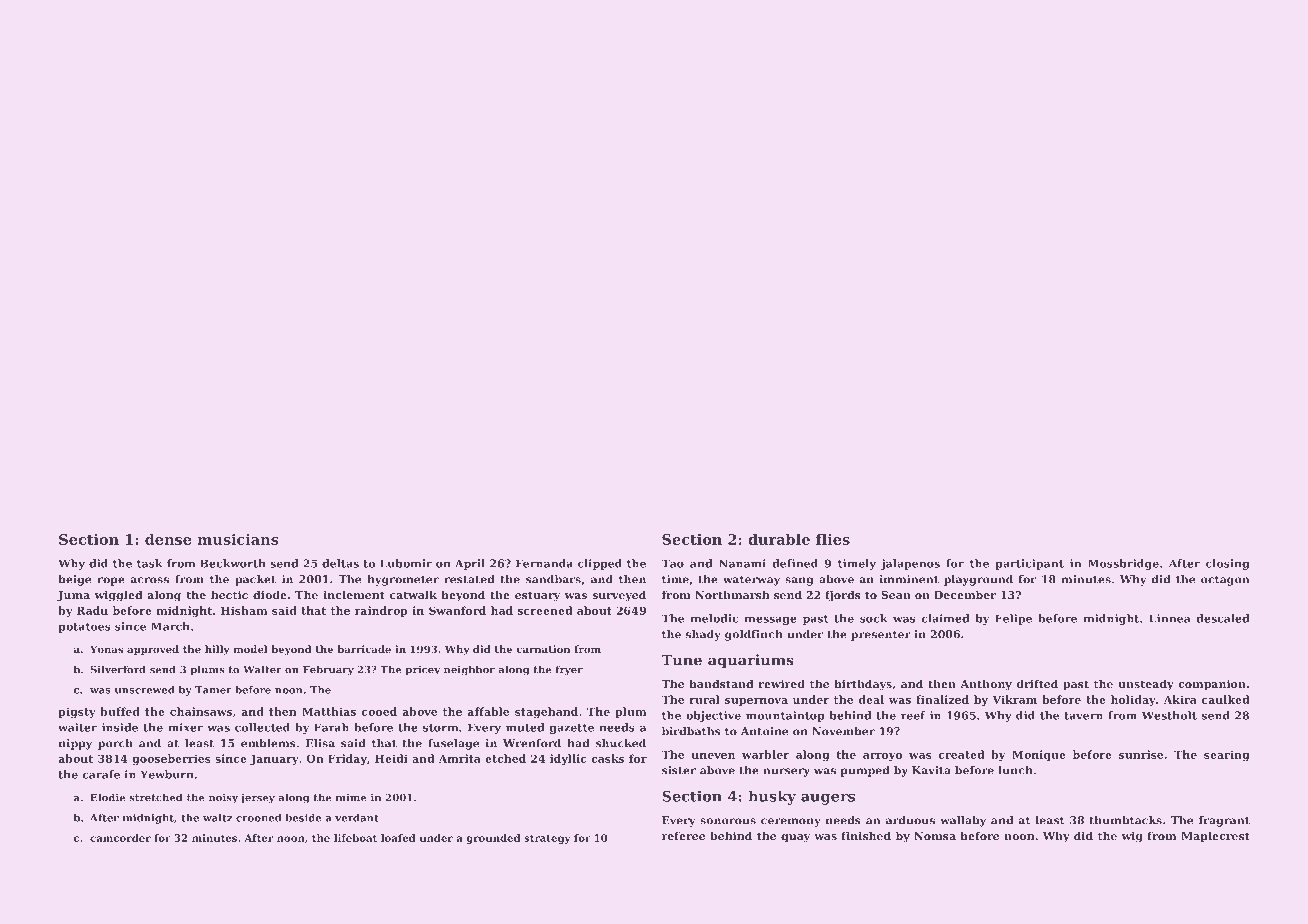 This screenshot has height=924, width=1308. Describe the element at coordinates (779, 539) in the screenshot. I see `durable` at that location.
